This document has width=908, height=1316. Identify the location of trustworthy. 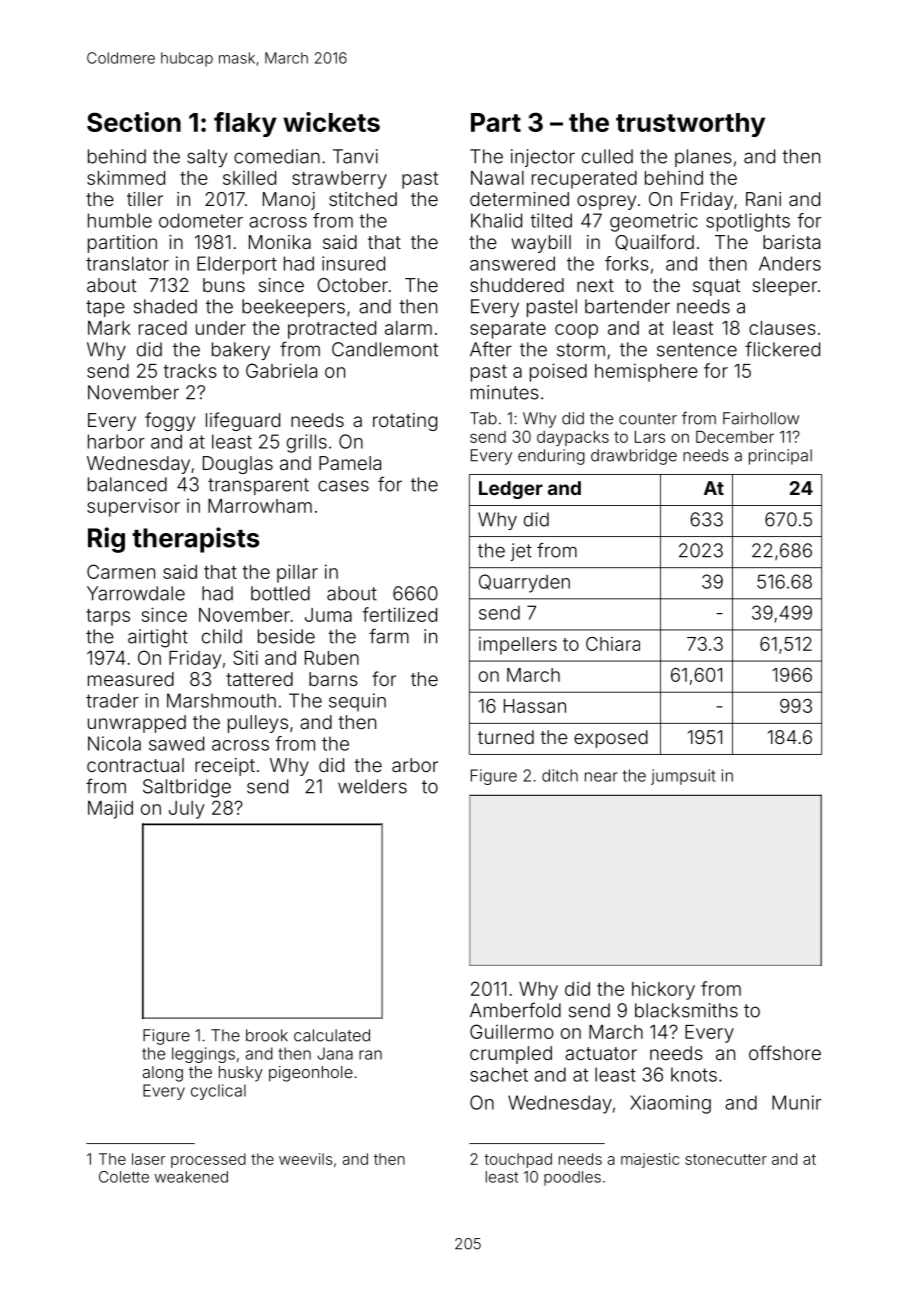
(690, 125).
